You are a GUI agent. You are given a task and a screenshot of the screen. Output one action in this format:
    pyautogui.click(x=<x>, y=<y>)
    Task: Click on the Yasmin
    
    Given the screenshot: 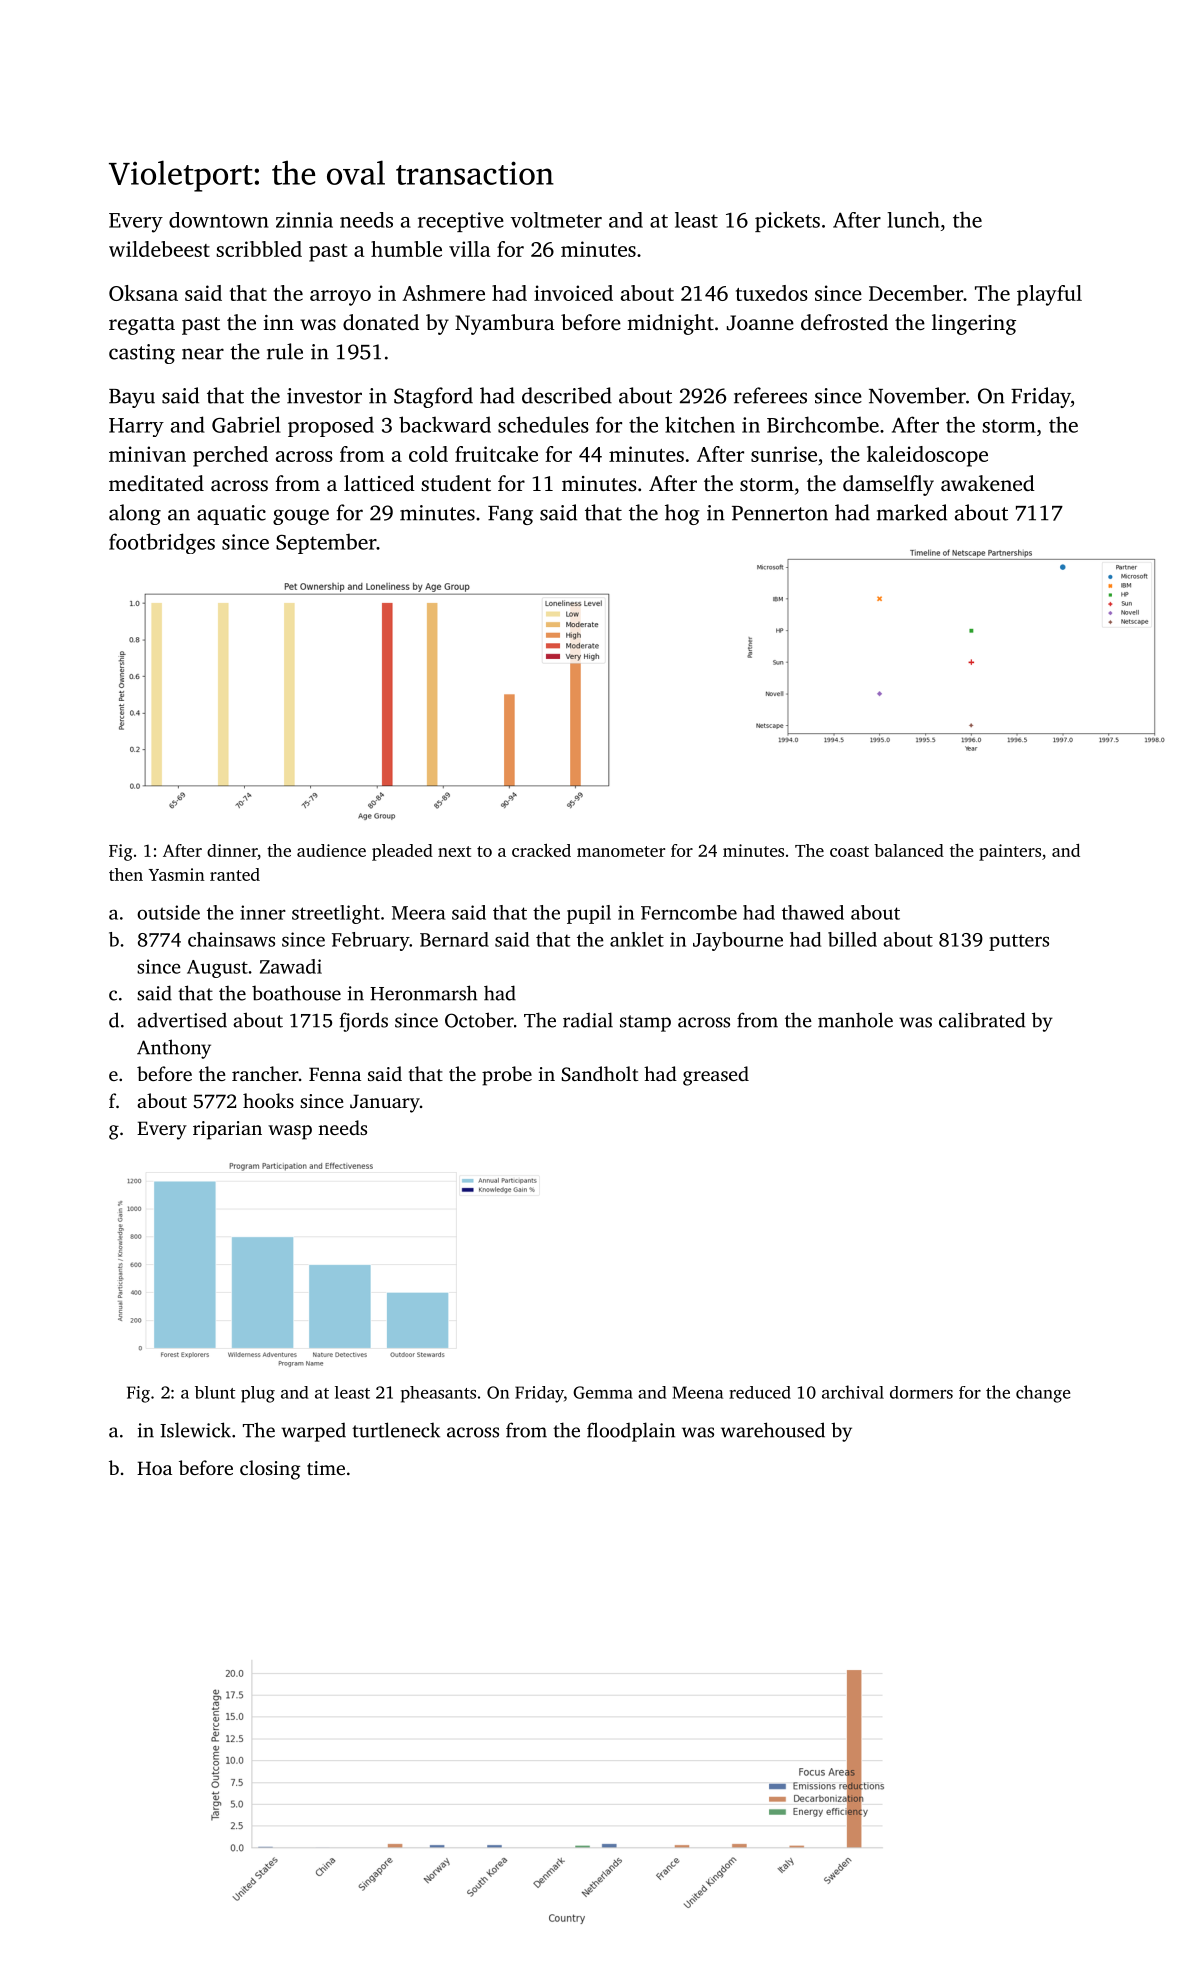 What is the action you would take?
    pyautogui.click(x=177, y=874)
